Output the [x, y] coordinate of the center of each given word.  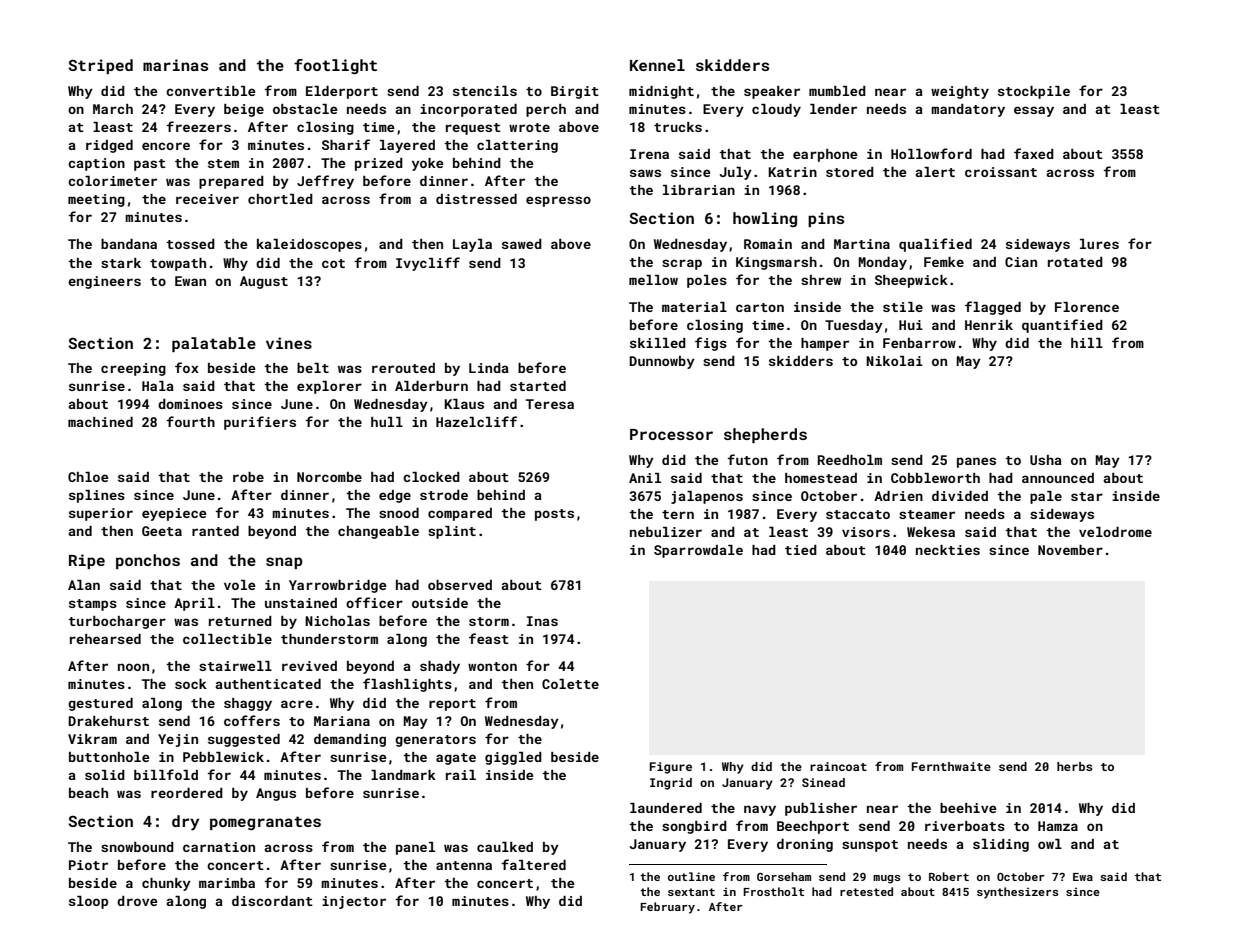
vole [240, 585]
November [1070, 550]
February [667, 908]
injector [354, 902]
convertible [211, 91]
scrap [682, 264]
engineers [104, 282]
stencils [485, 91]
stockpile [1034, 92]
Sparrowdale [698, 551]
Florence [1087, 307]
